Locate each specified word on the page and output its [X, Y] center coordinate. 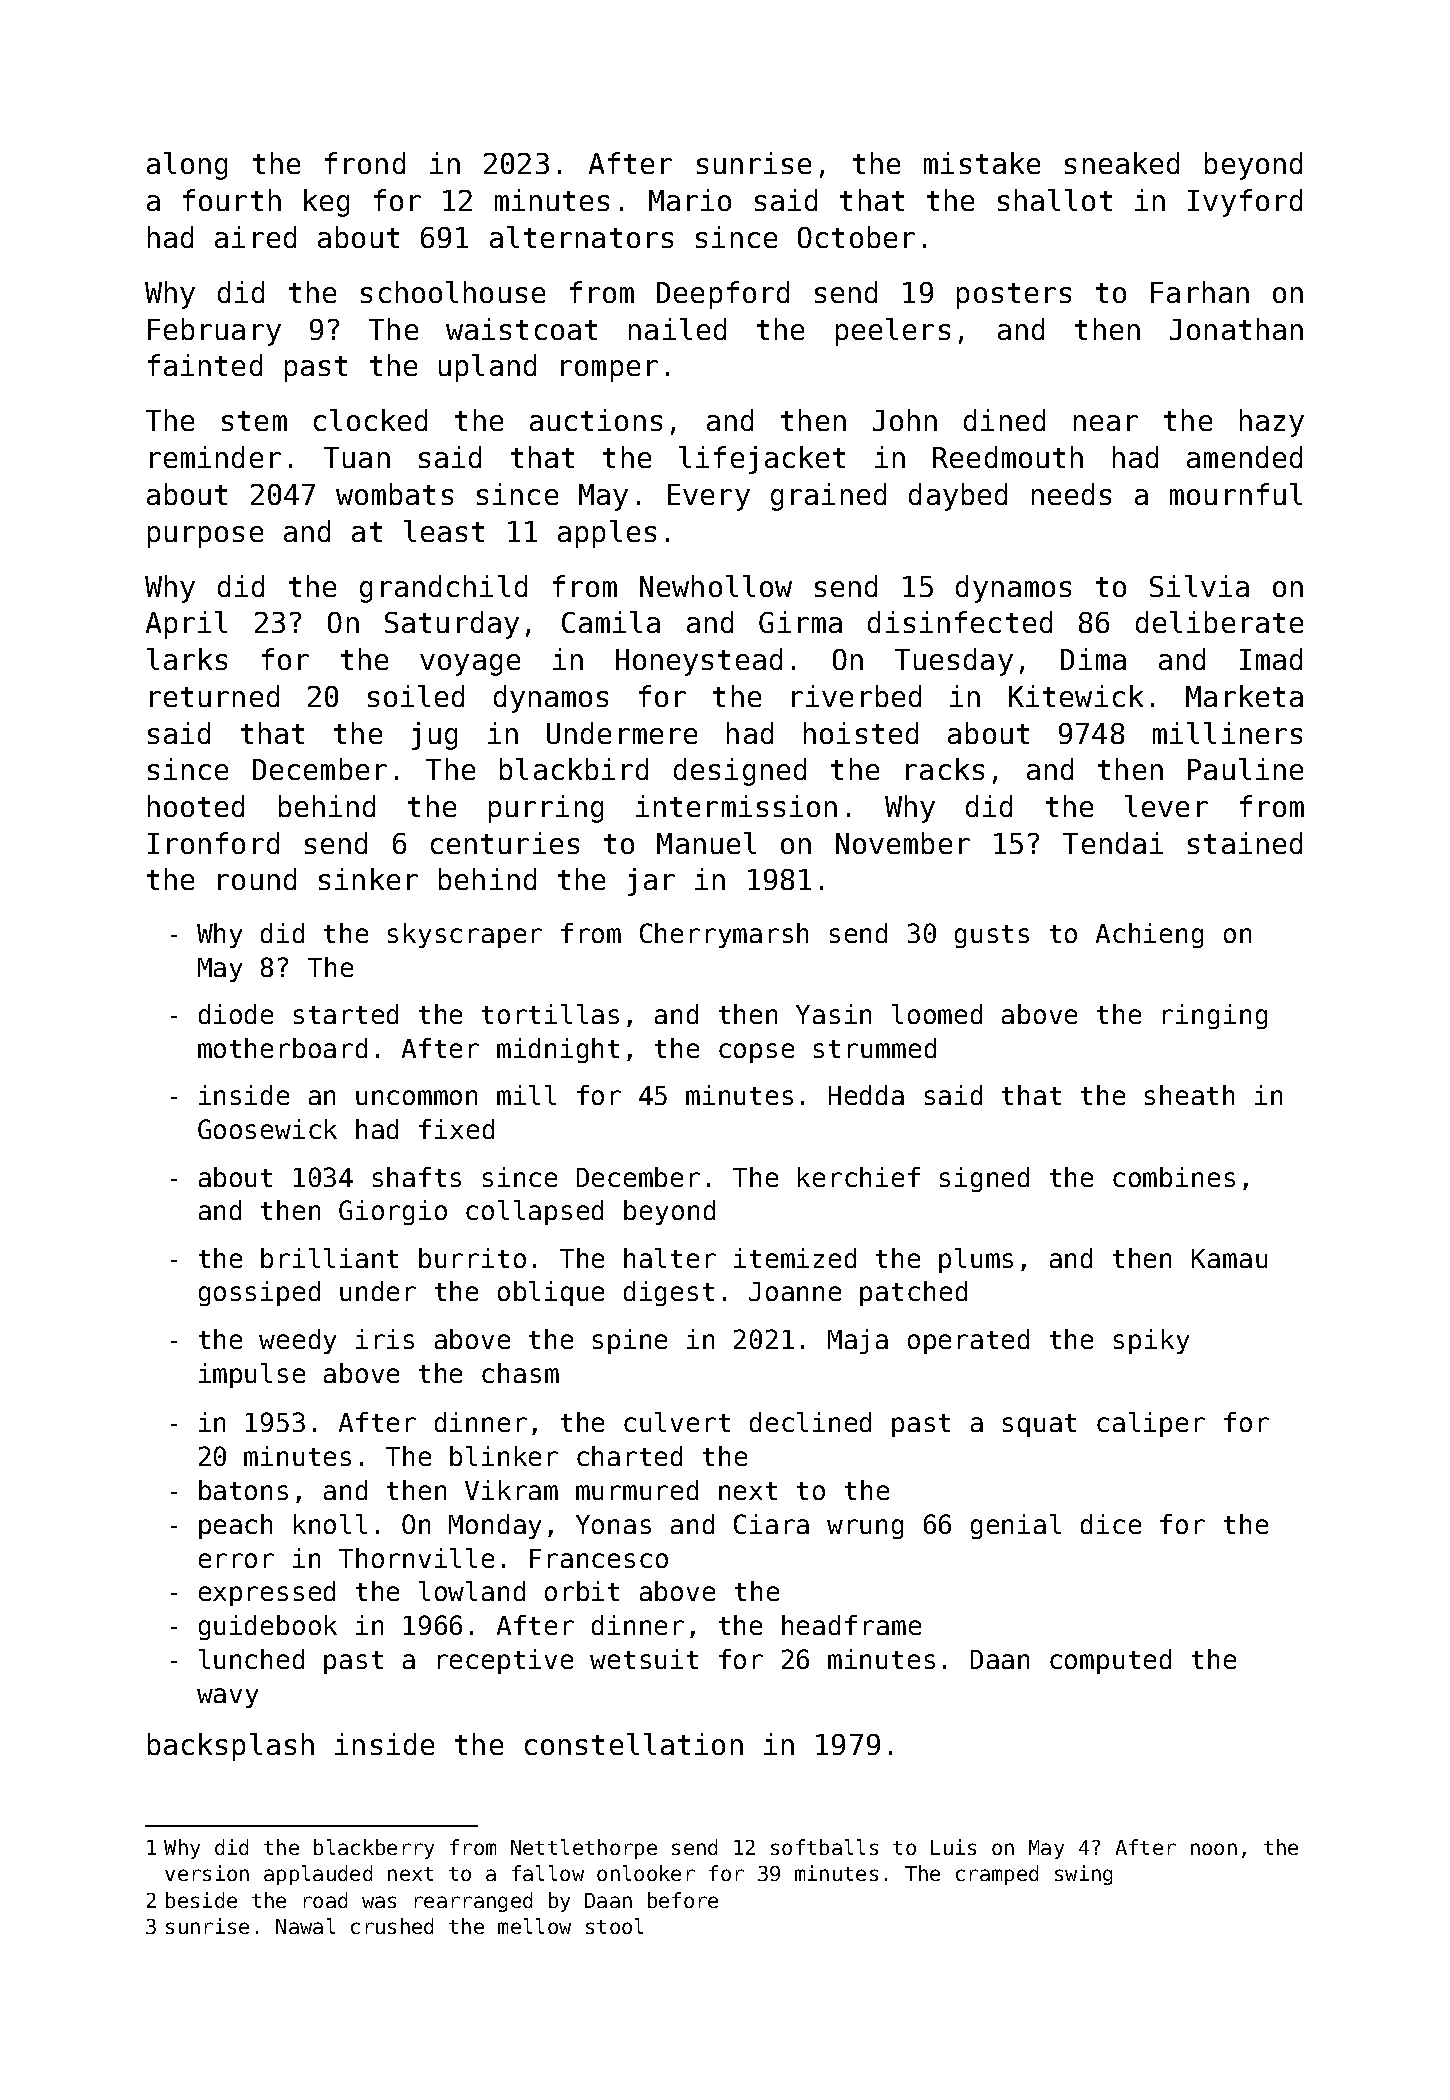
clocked [370, 420]
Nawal [305, 1926]
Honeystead [699, 662]
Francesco [599, 1558]
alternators [581, 237]
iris [385, 1339]
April [186, 625]
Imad [1271, 659]
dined [1004, 420]
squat [1039, 1425]
